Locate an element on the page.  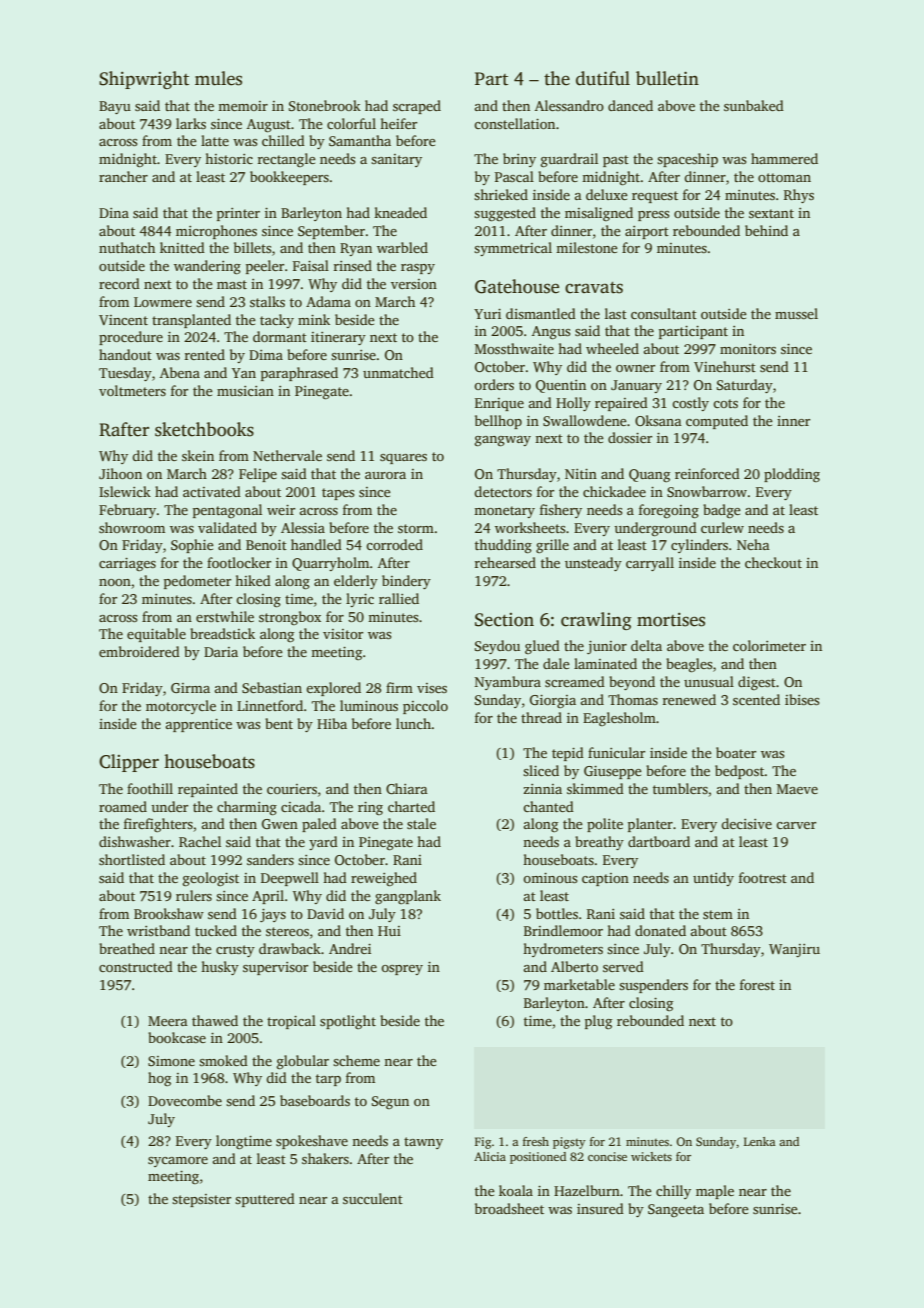
record is located at coordinates (119, 283).
